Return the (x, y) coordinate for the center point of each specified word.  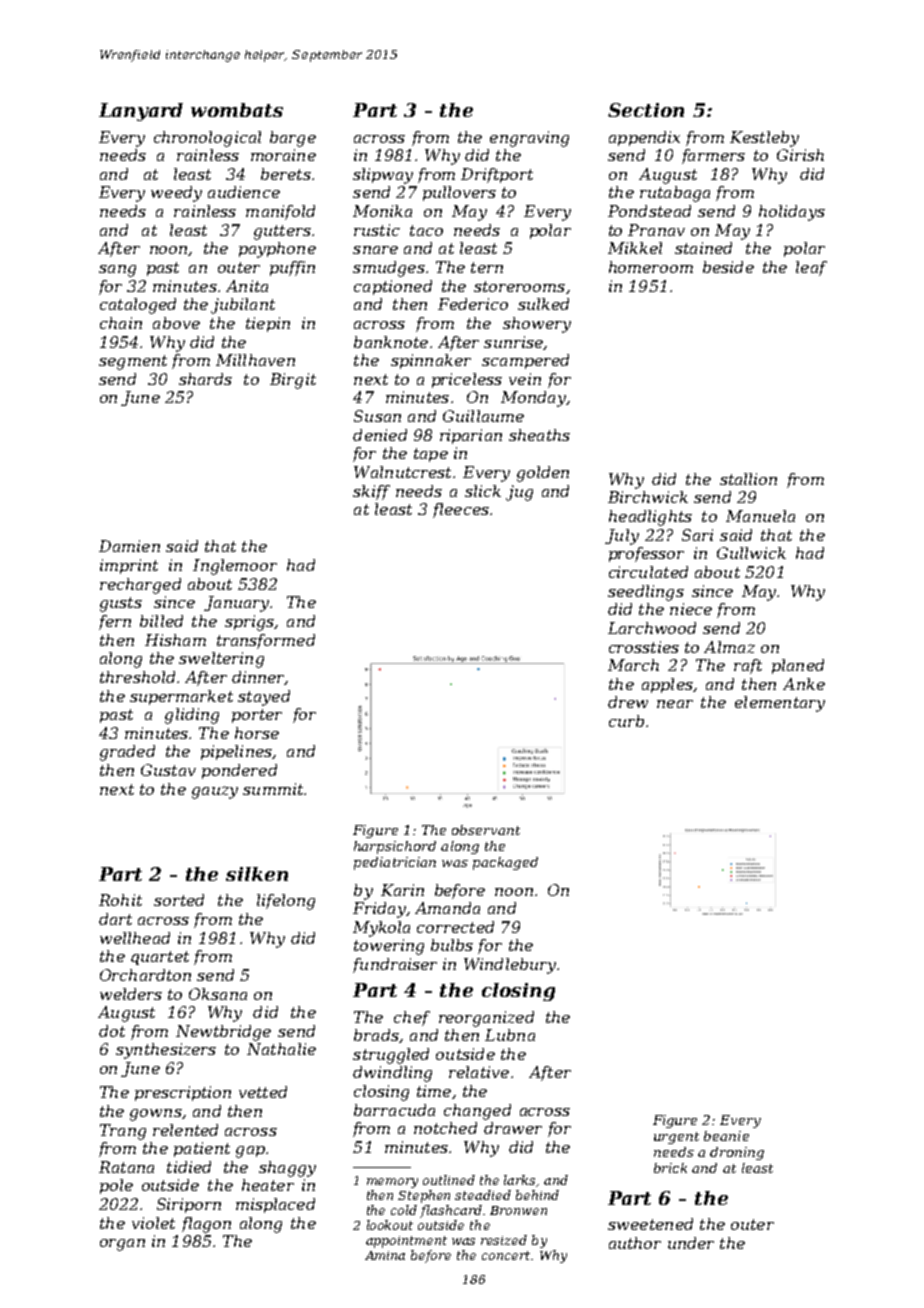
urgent (676, 1138)
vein (525, 379)
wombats (237, 110)
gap (250, 1152)
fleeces (461, 510)
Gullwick (751, 553)
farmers (713, 156)
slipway (383, 176)
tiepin (268, 324)
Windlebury (510, 966)
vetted (263, 1092)
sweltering (221, 660)
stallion (748, 479)
